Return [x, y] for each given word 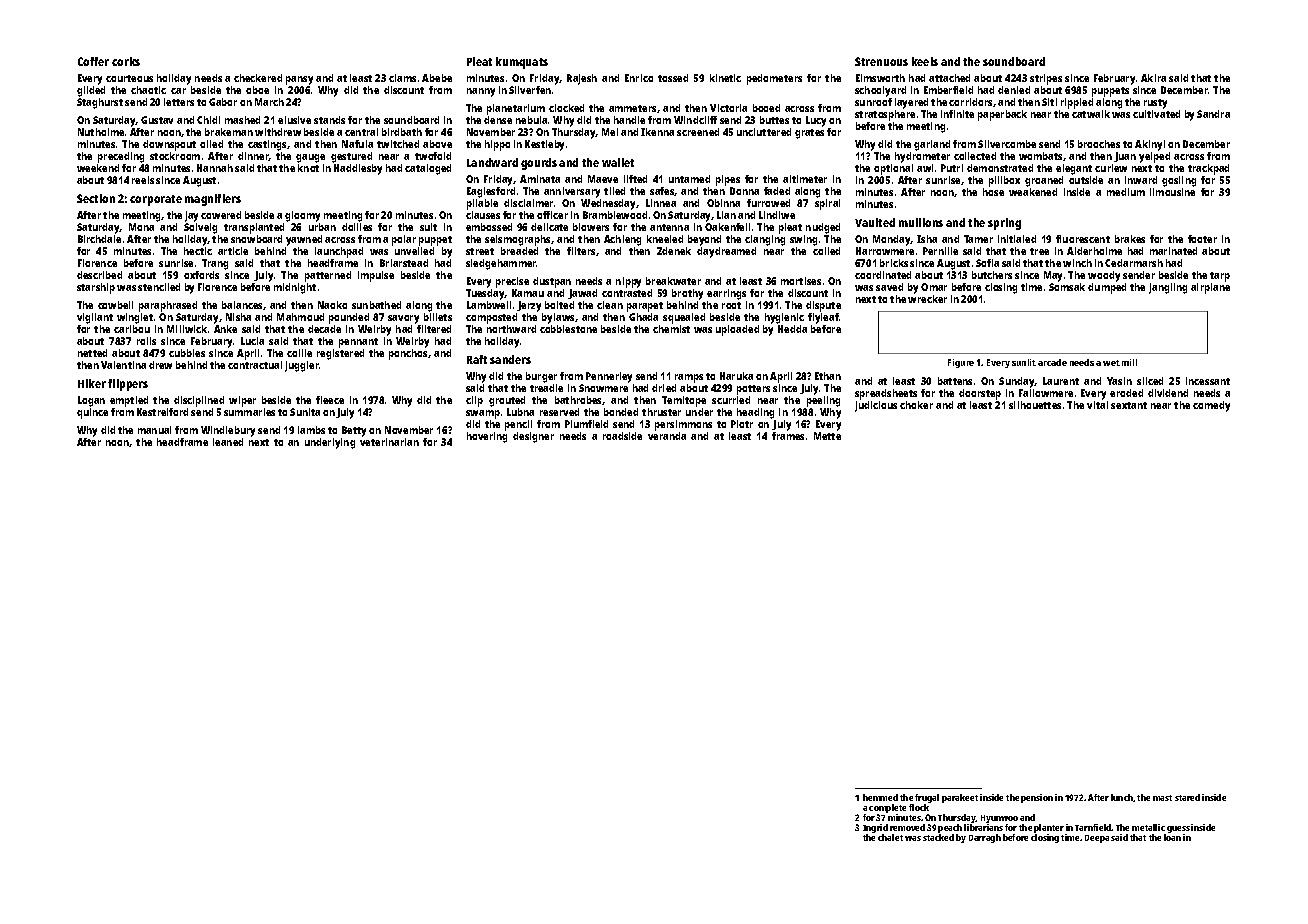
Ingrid [875, 828]
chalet [890, 837]
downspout [169, 145]
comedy [1211, 406]
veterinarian [389, 442]
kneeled [665, 239]
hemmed [880, 797]
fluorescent [1083, 239]
